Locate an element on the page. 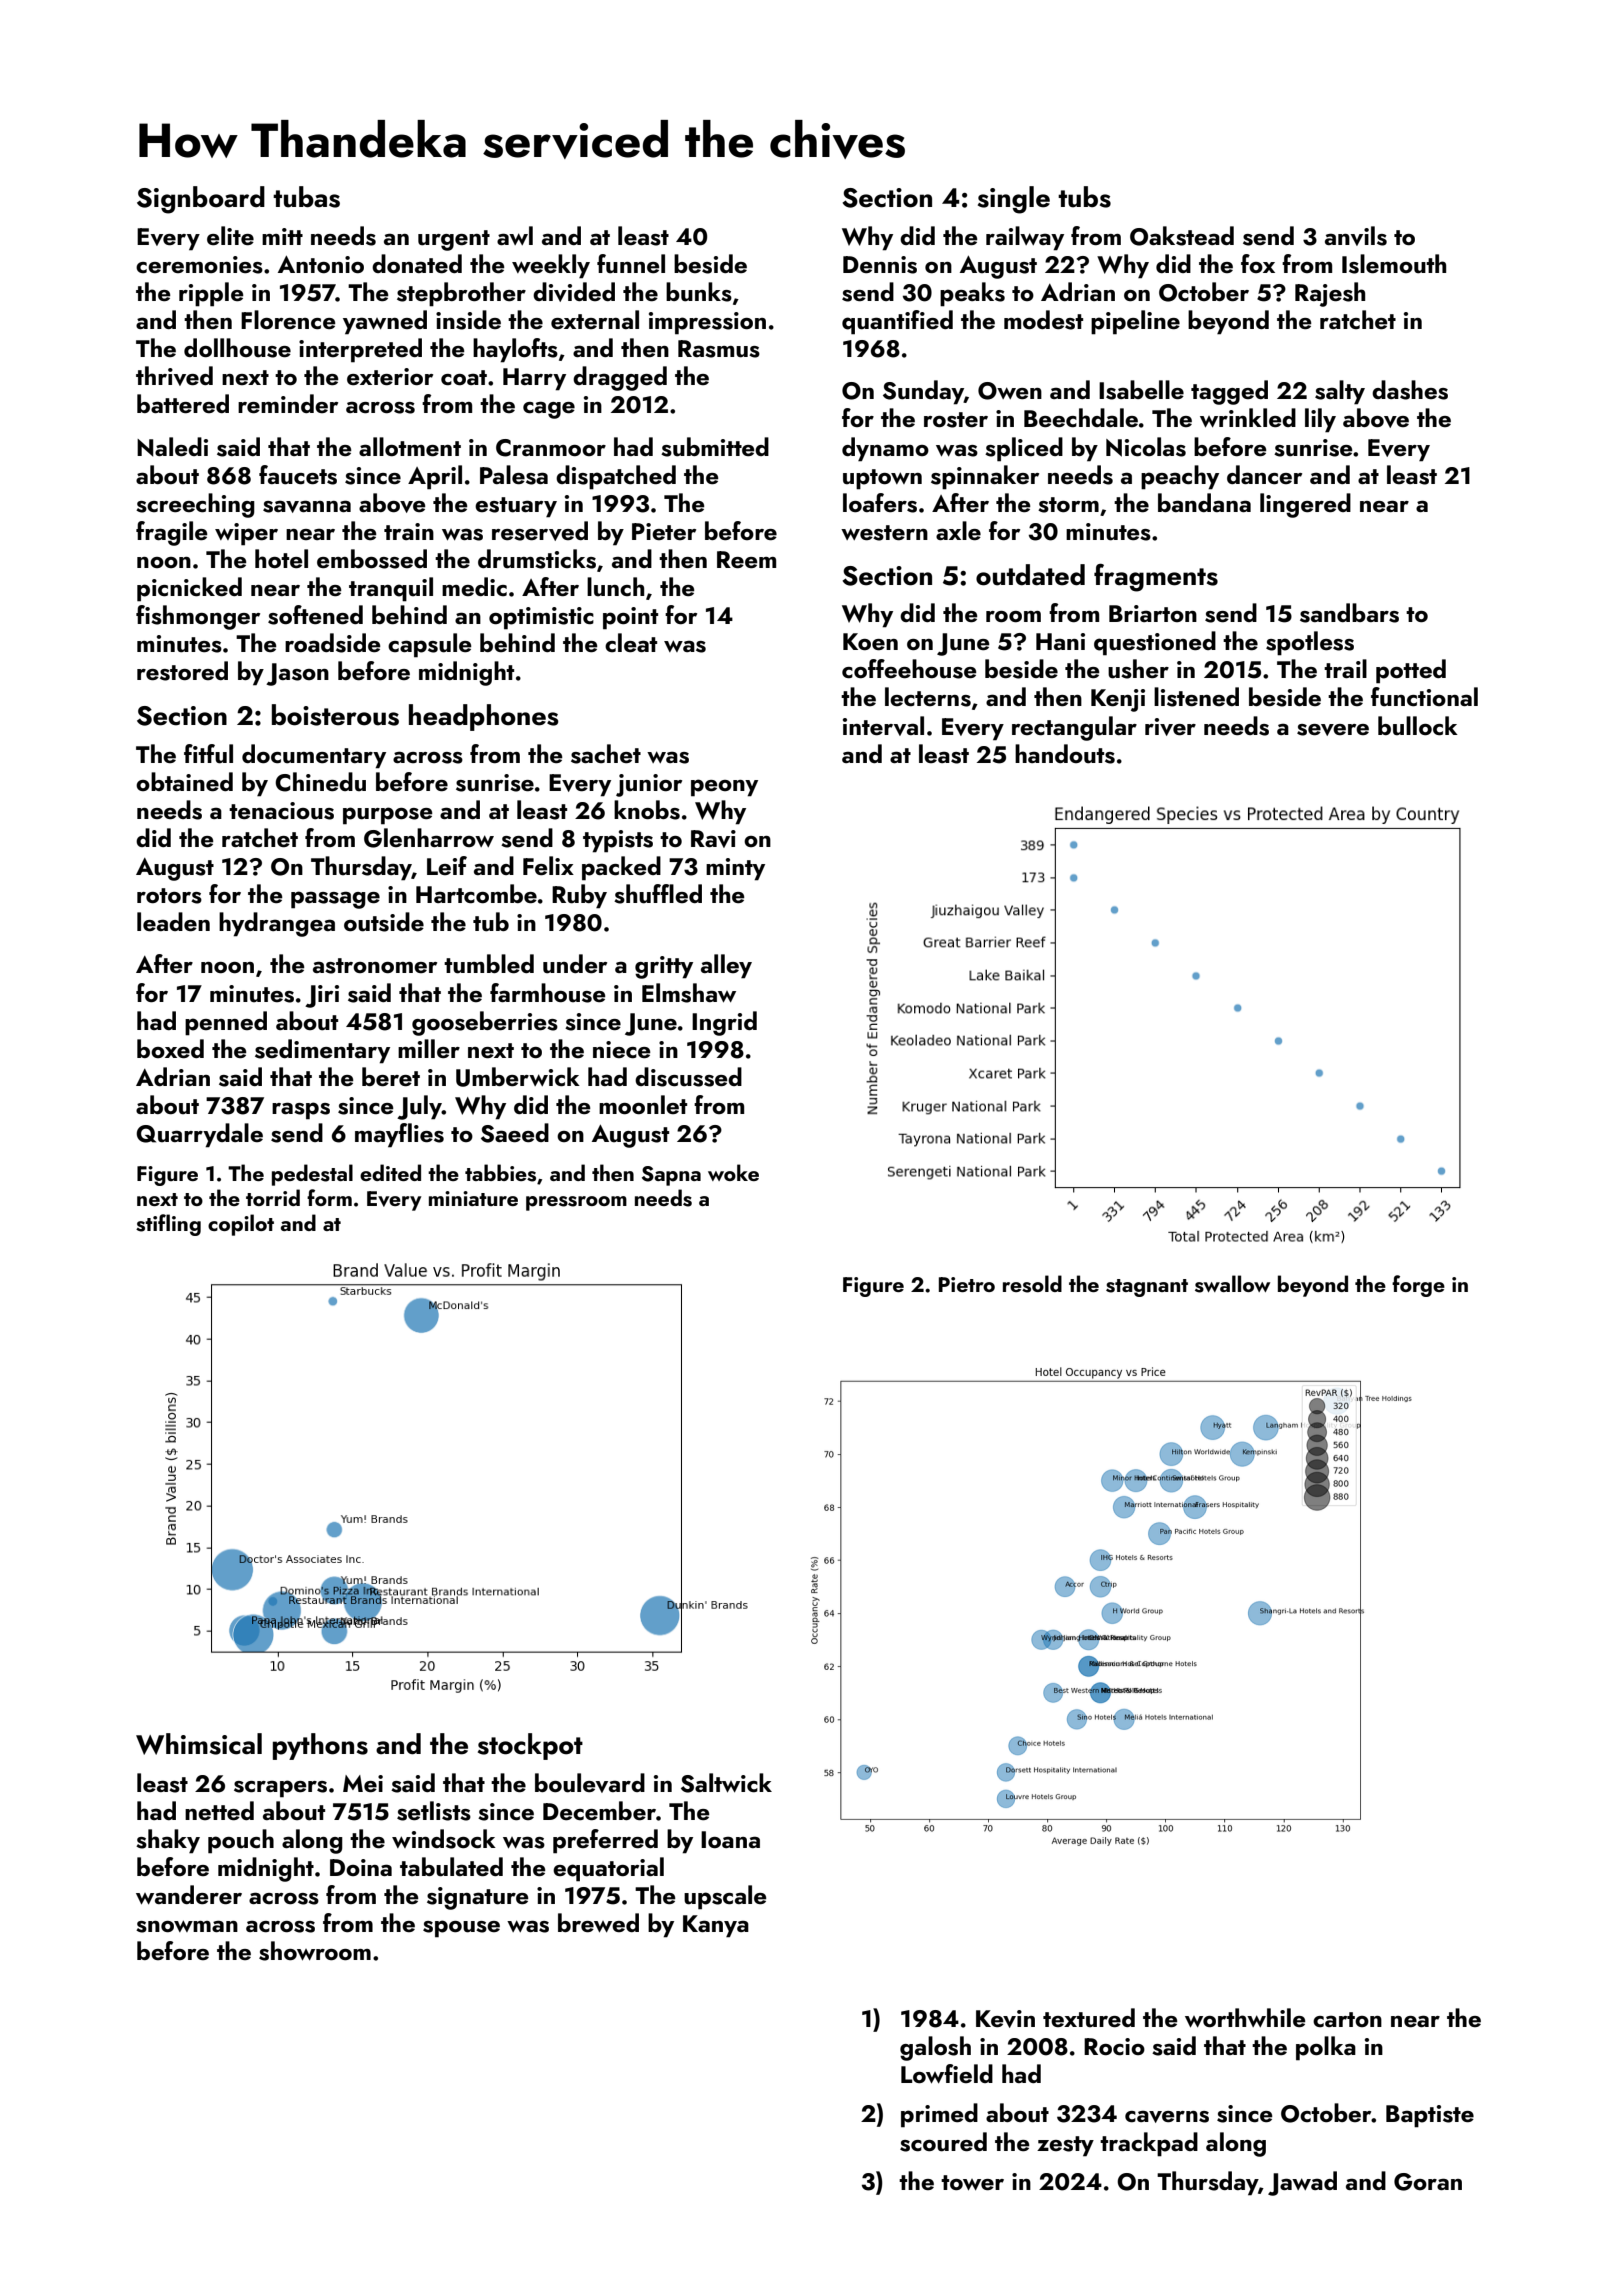 The width and height of the document is (1620, 2292). gritty is located at coordinates (664, 967).
